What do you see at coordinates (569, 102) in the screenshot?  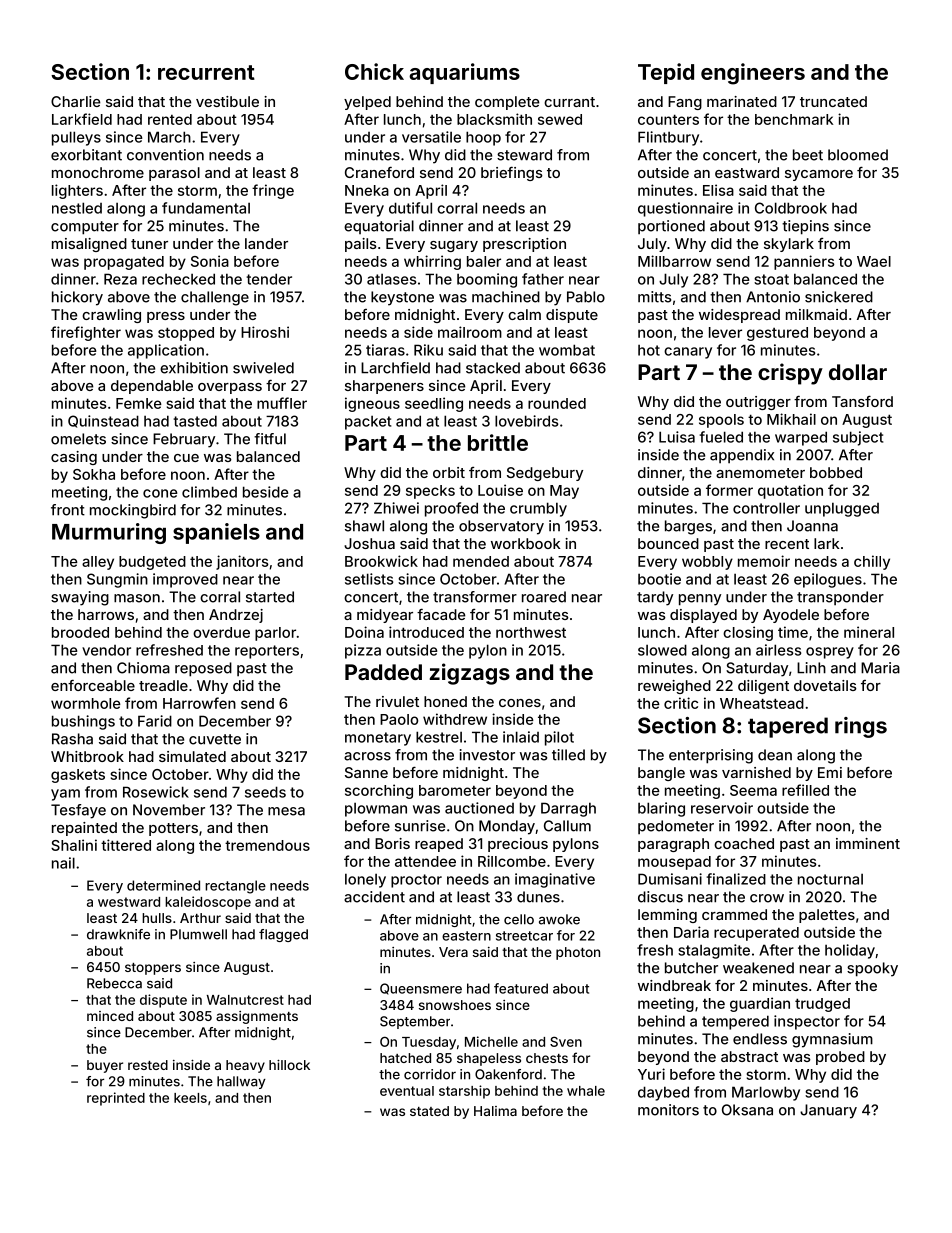 I see `currant` at bounding box center [569, 102].
